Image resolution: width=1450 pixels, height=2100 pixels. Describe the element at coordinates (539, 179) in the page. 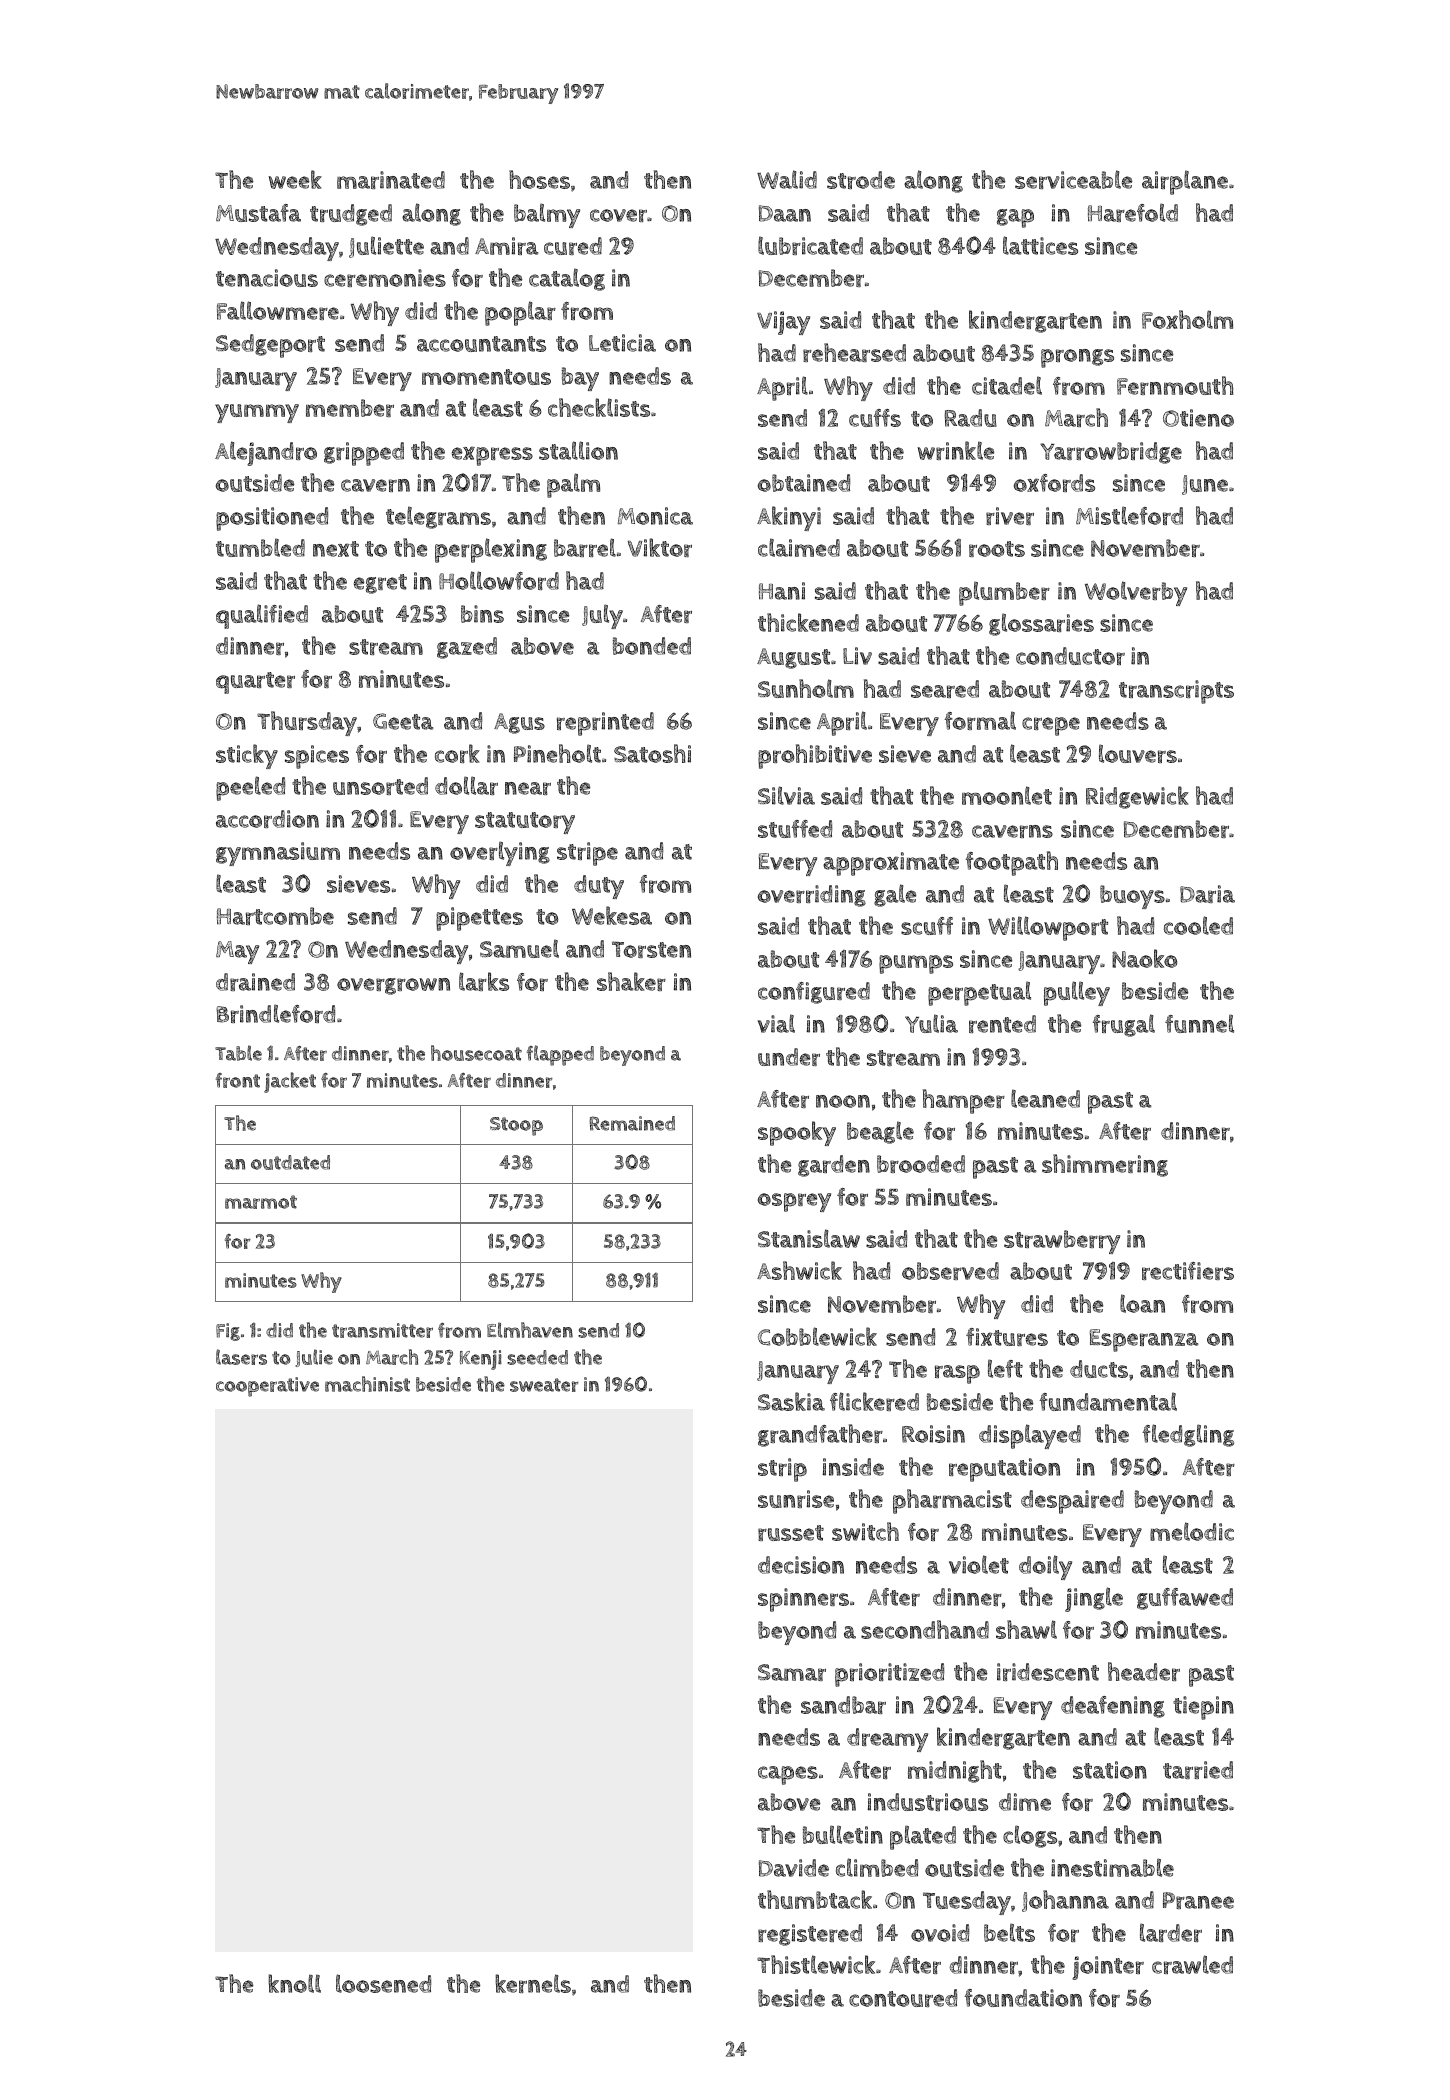

I see `hoses` at that location.
